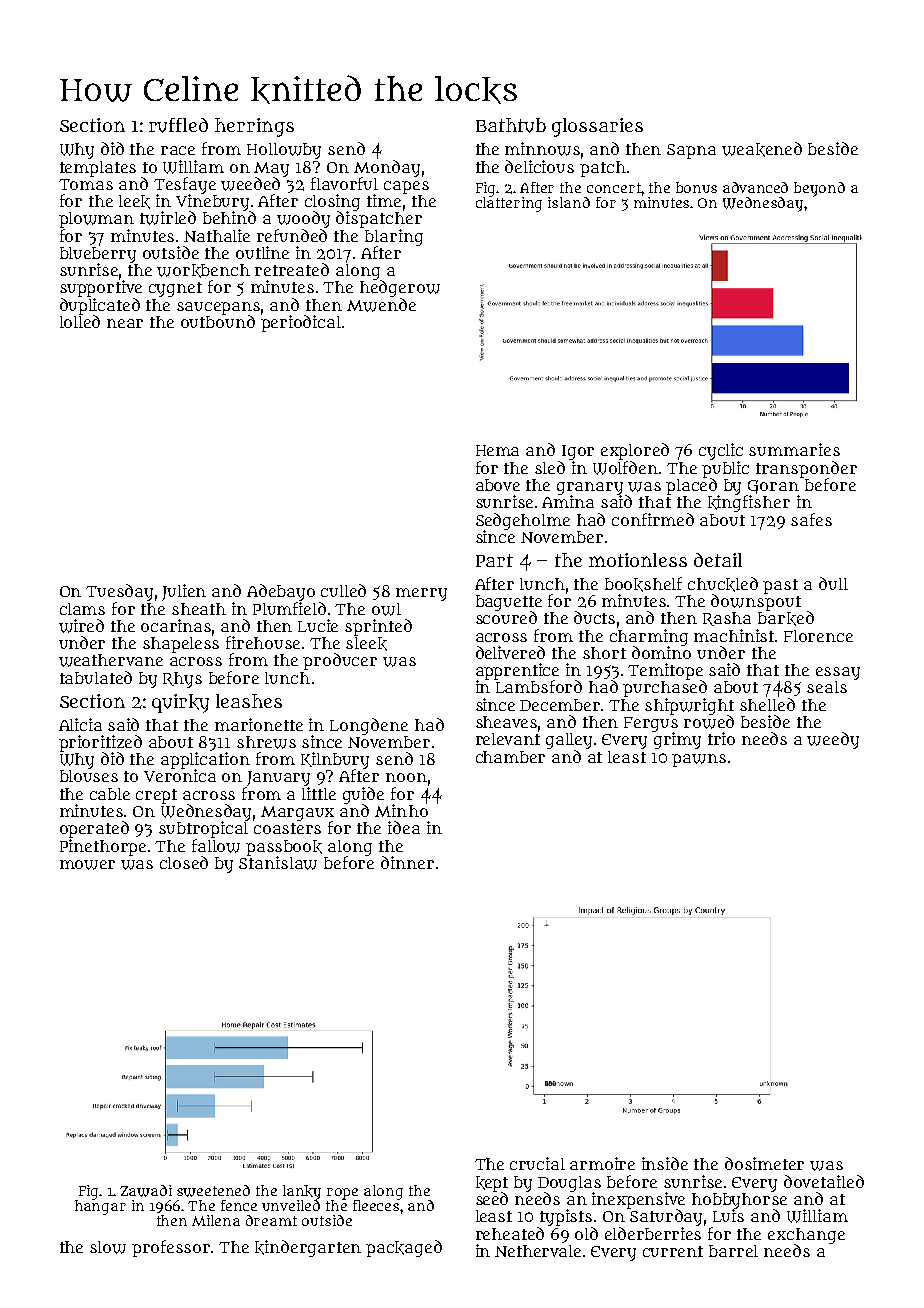 This screenshot has height=1308, width=924. I want to click on reheated, so click(510, 1233).
